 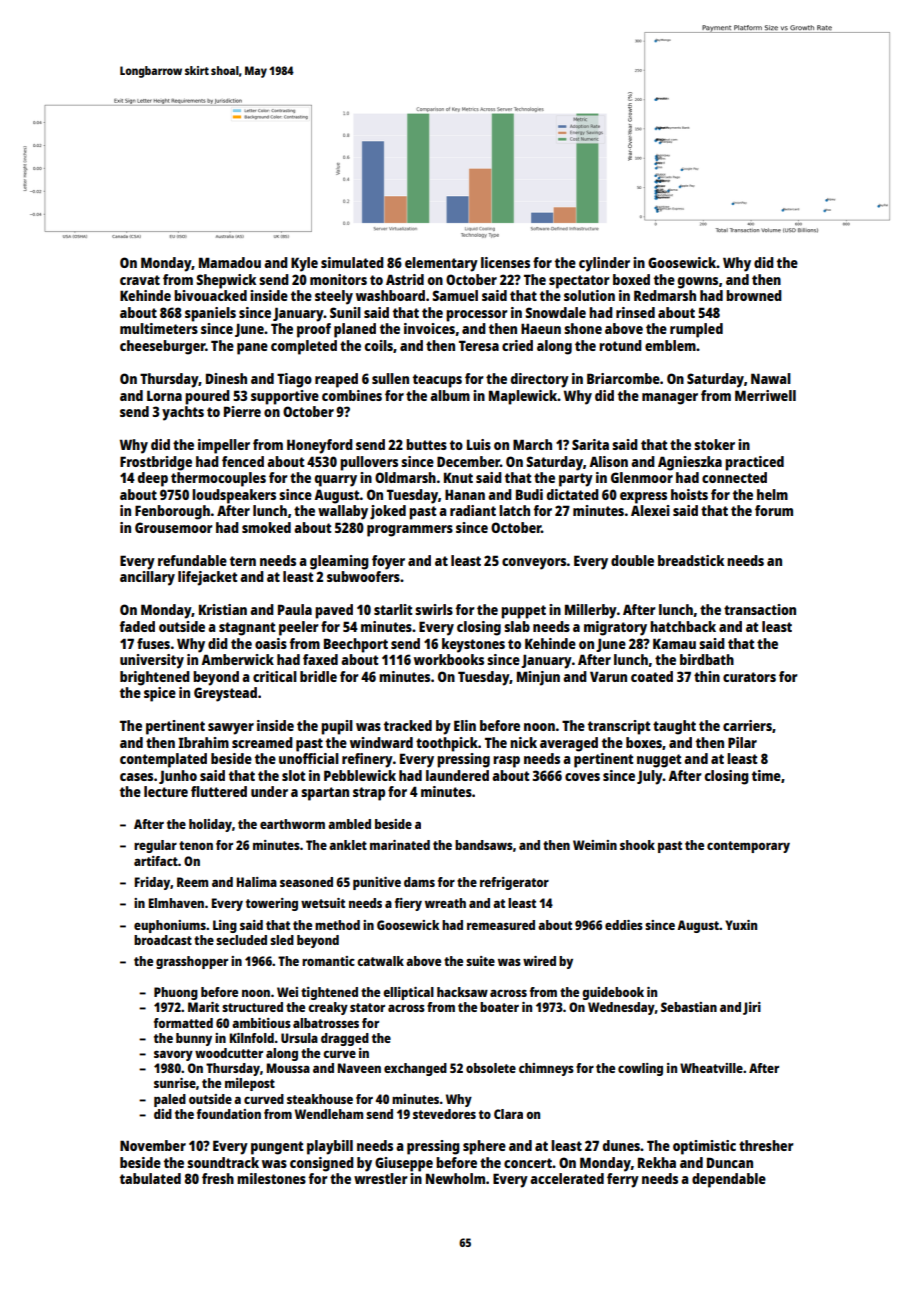 I want to click on breadstick, so click(x=691, y=560).
